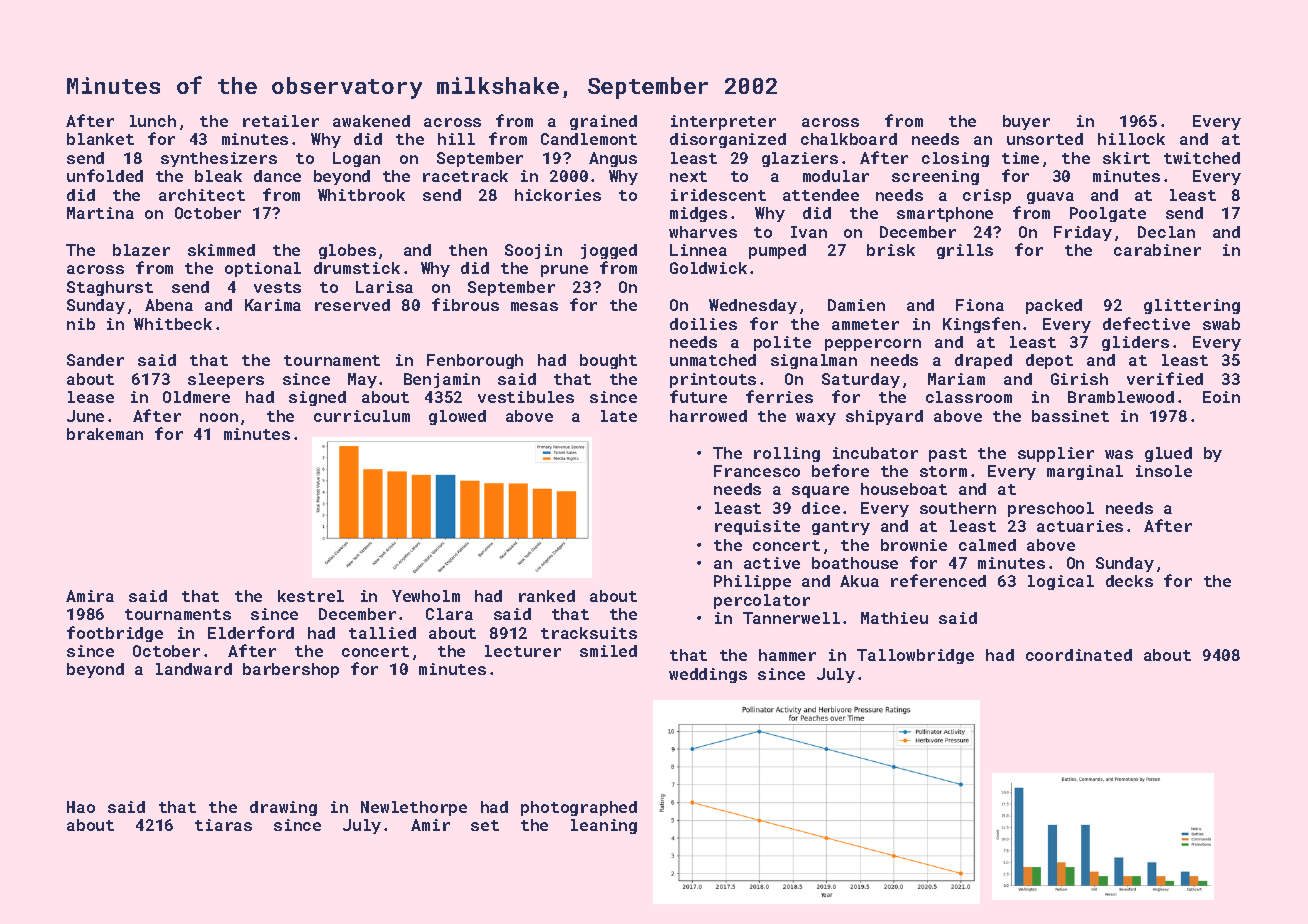 The width and height of the page is (1308, 924). Describe the element at coordinates (757, 527) in the page. I see `requisite` at that location.
